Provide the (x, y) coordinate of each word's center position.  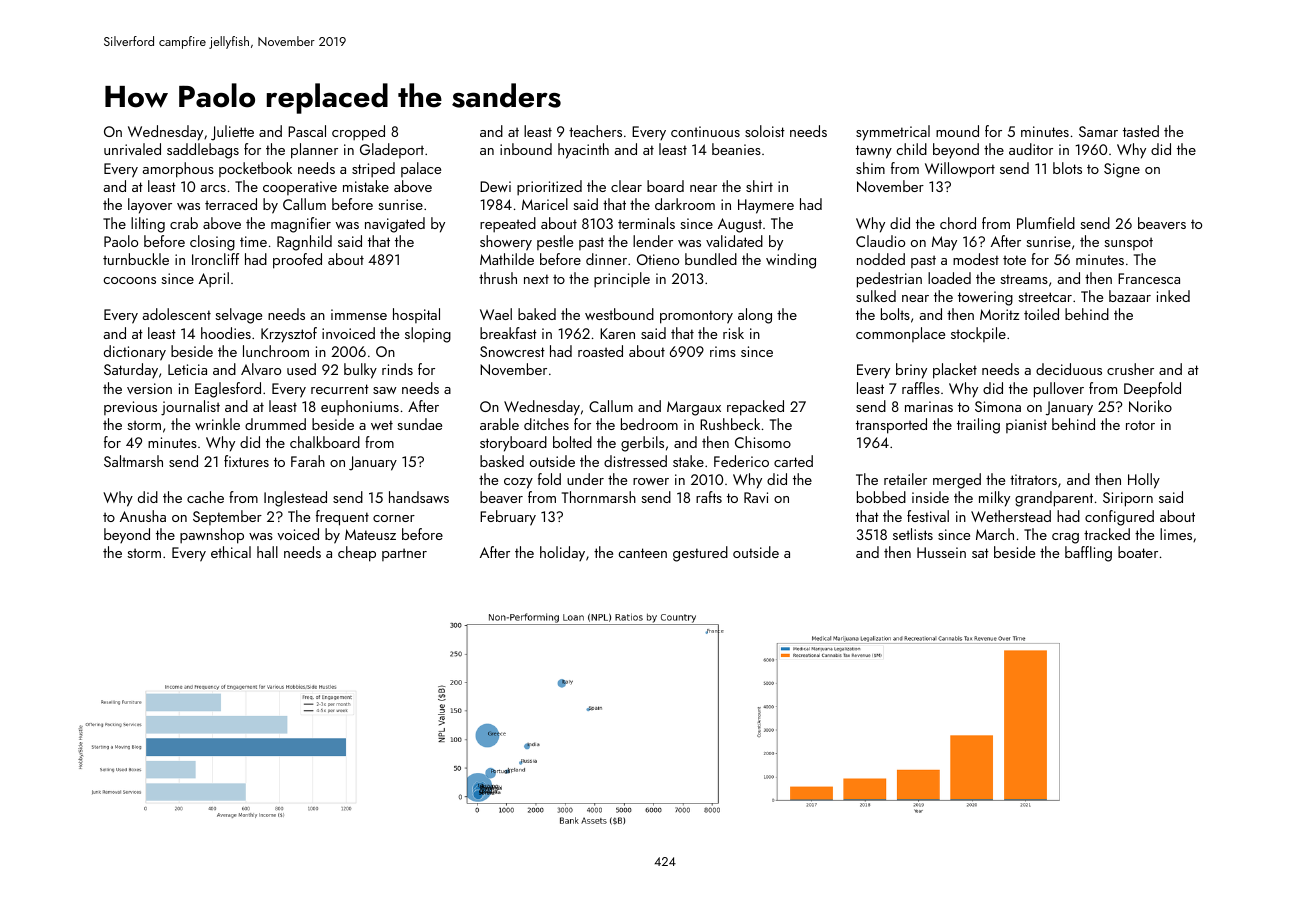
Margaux (694, 408)
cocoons (129, 280)
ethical (231, 552)
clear (626, 186)
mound (957, 131)
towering (985, 298)
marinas (929, 406)
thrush (498, 278)
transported (891, 426)
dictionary (135, 353)
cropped (358, 133)
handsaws (419, 497)
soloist (765, 131)
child (911, 149)
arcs (213, 188)
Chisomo (763, 442)
